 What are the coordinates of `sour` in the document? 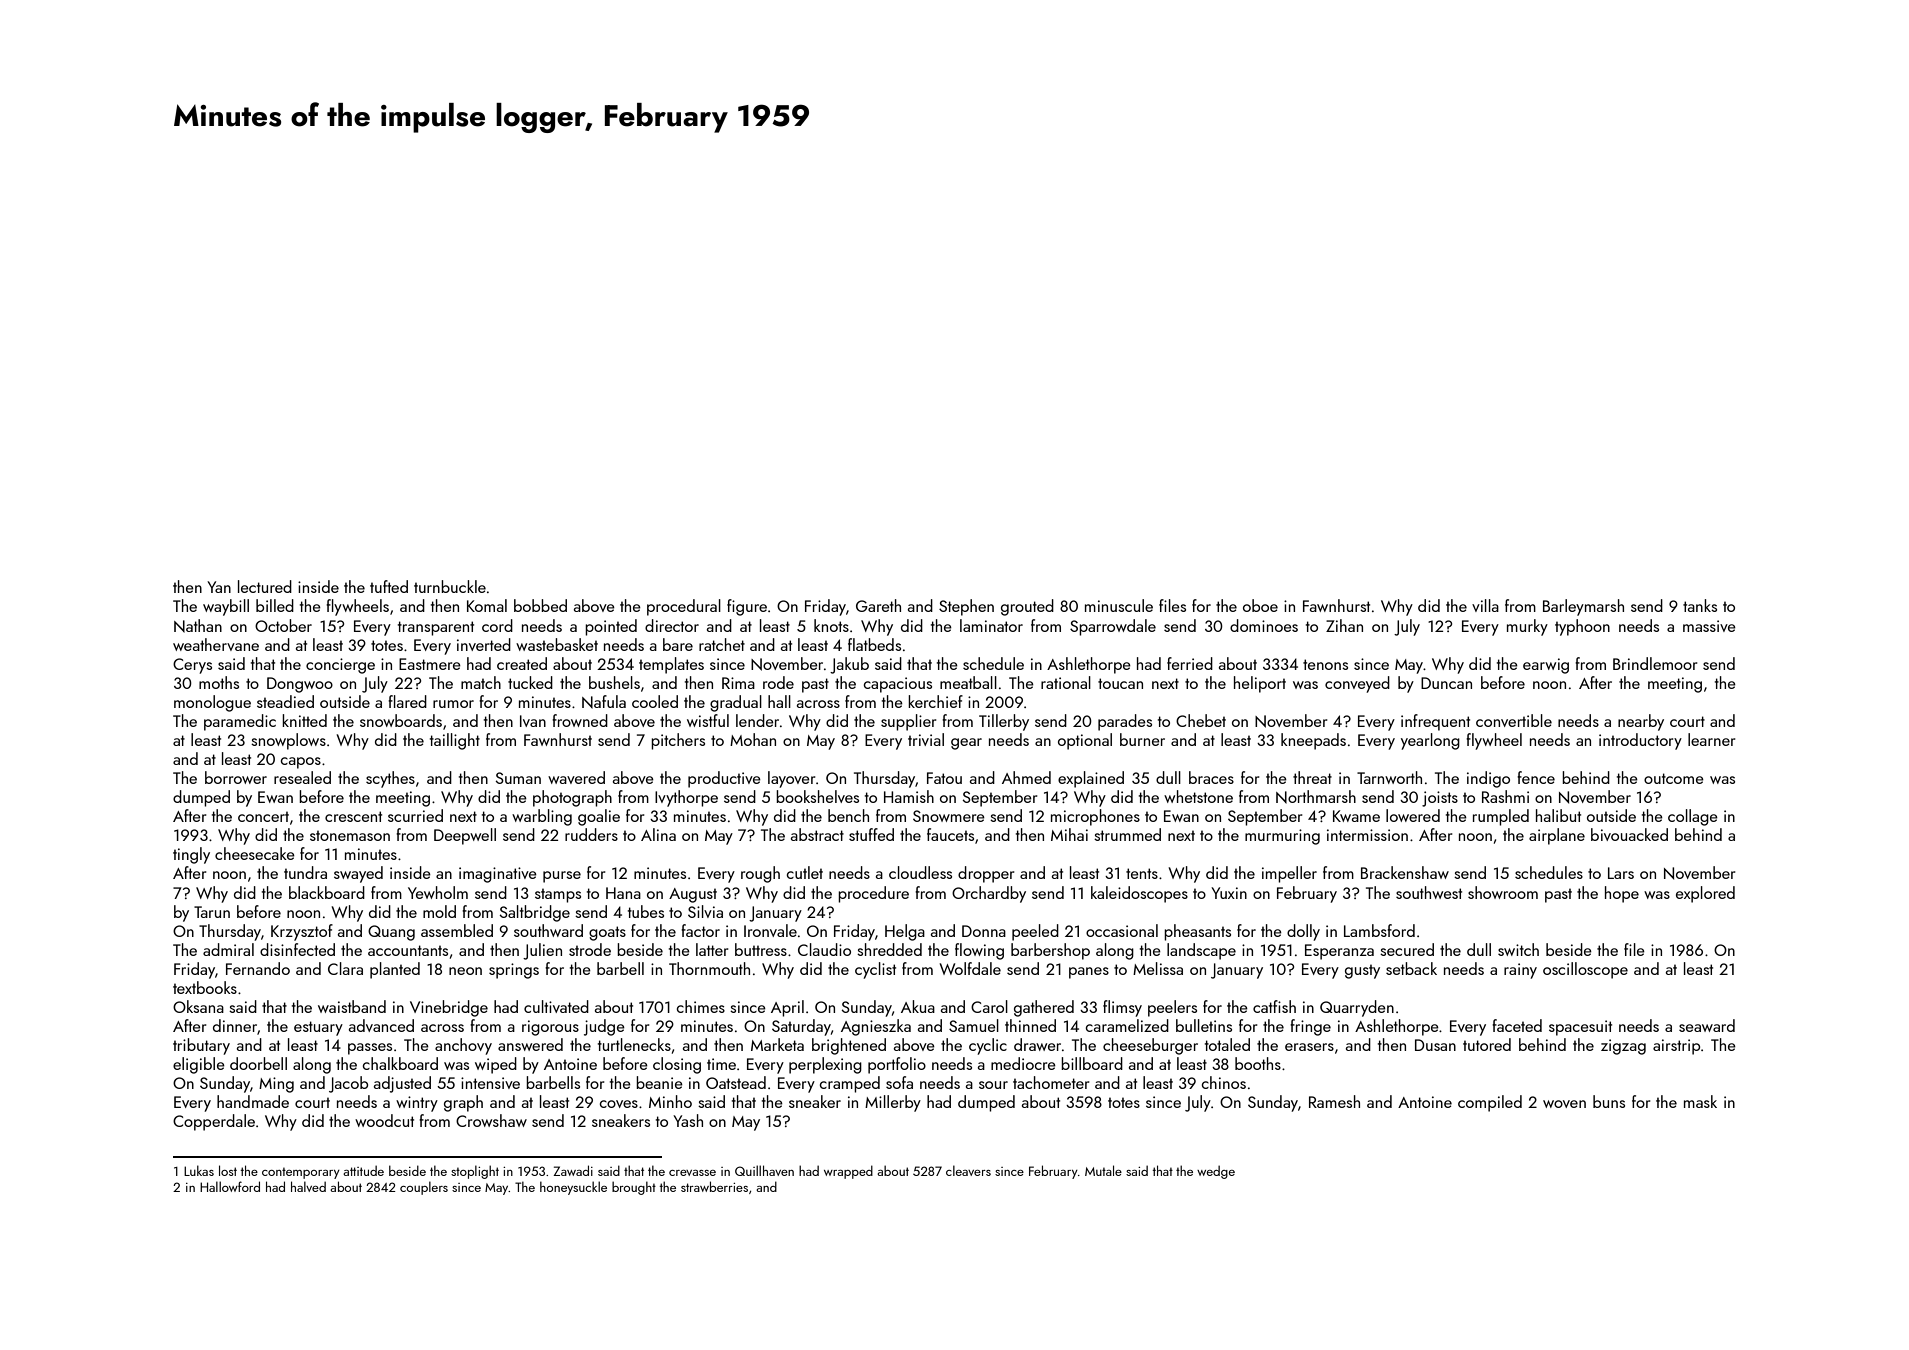 It's located at (993, 1085).
